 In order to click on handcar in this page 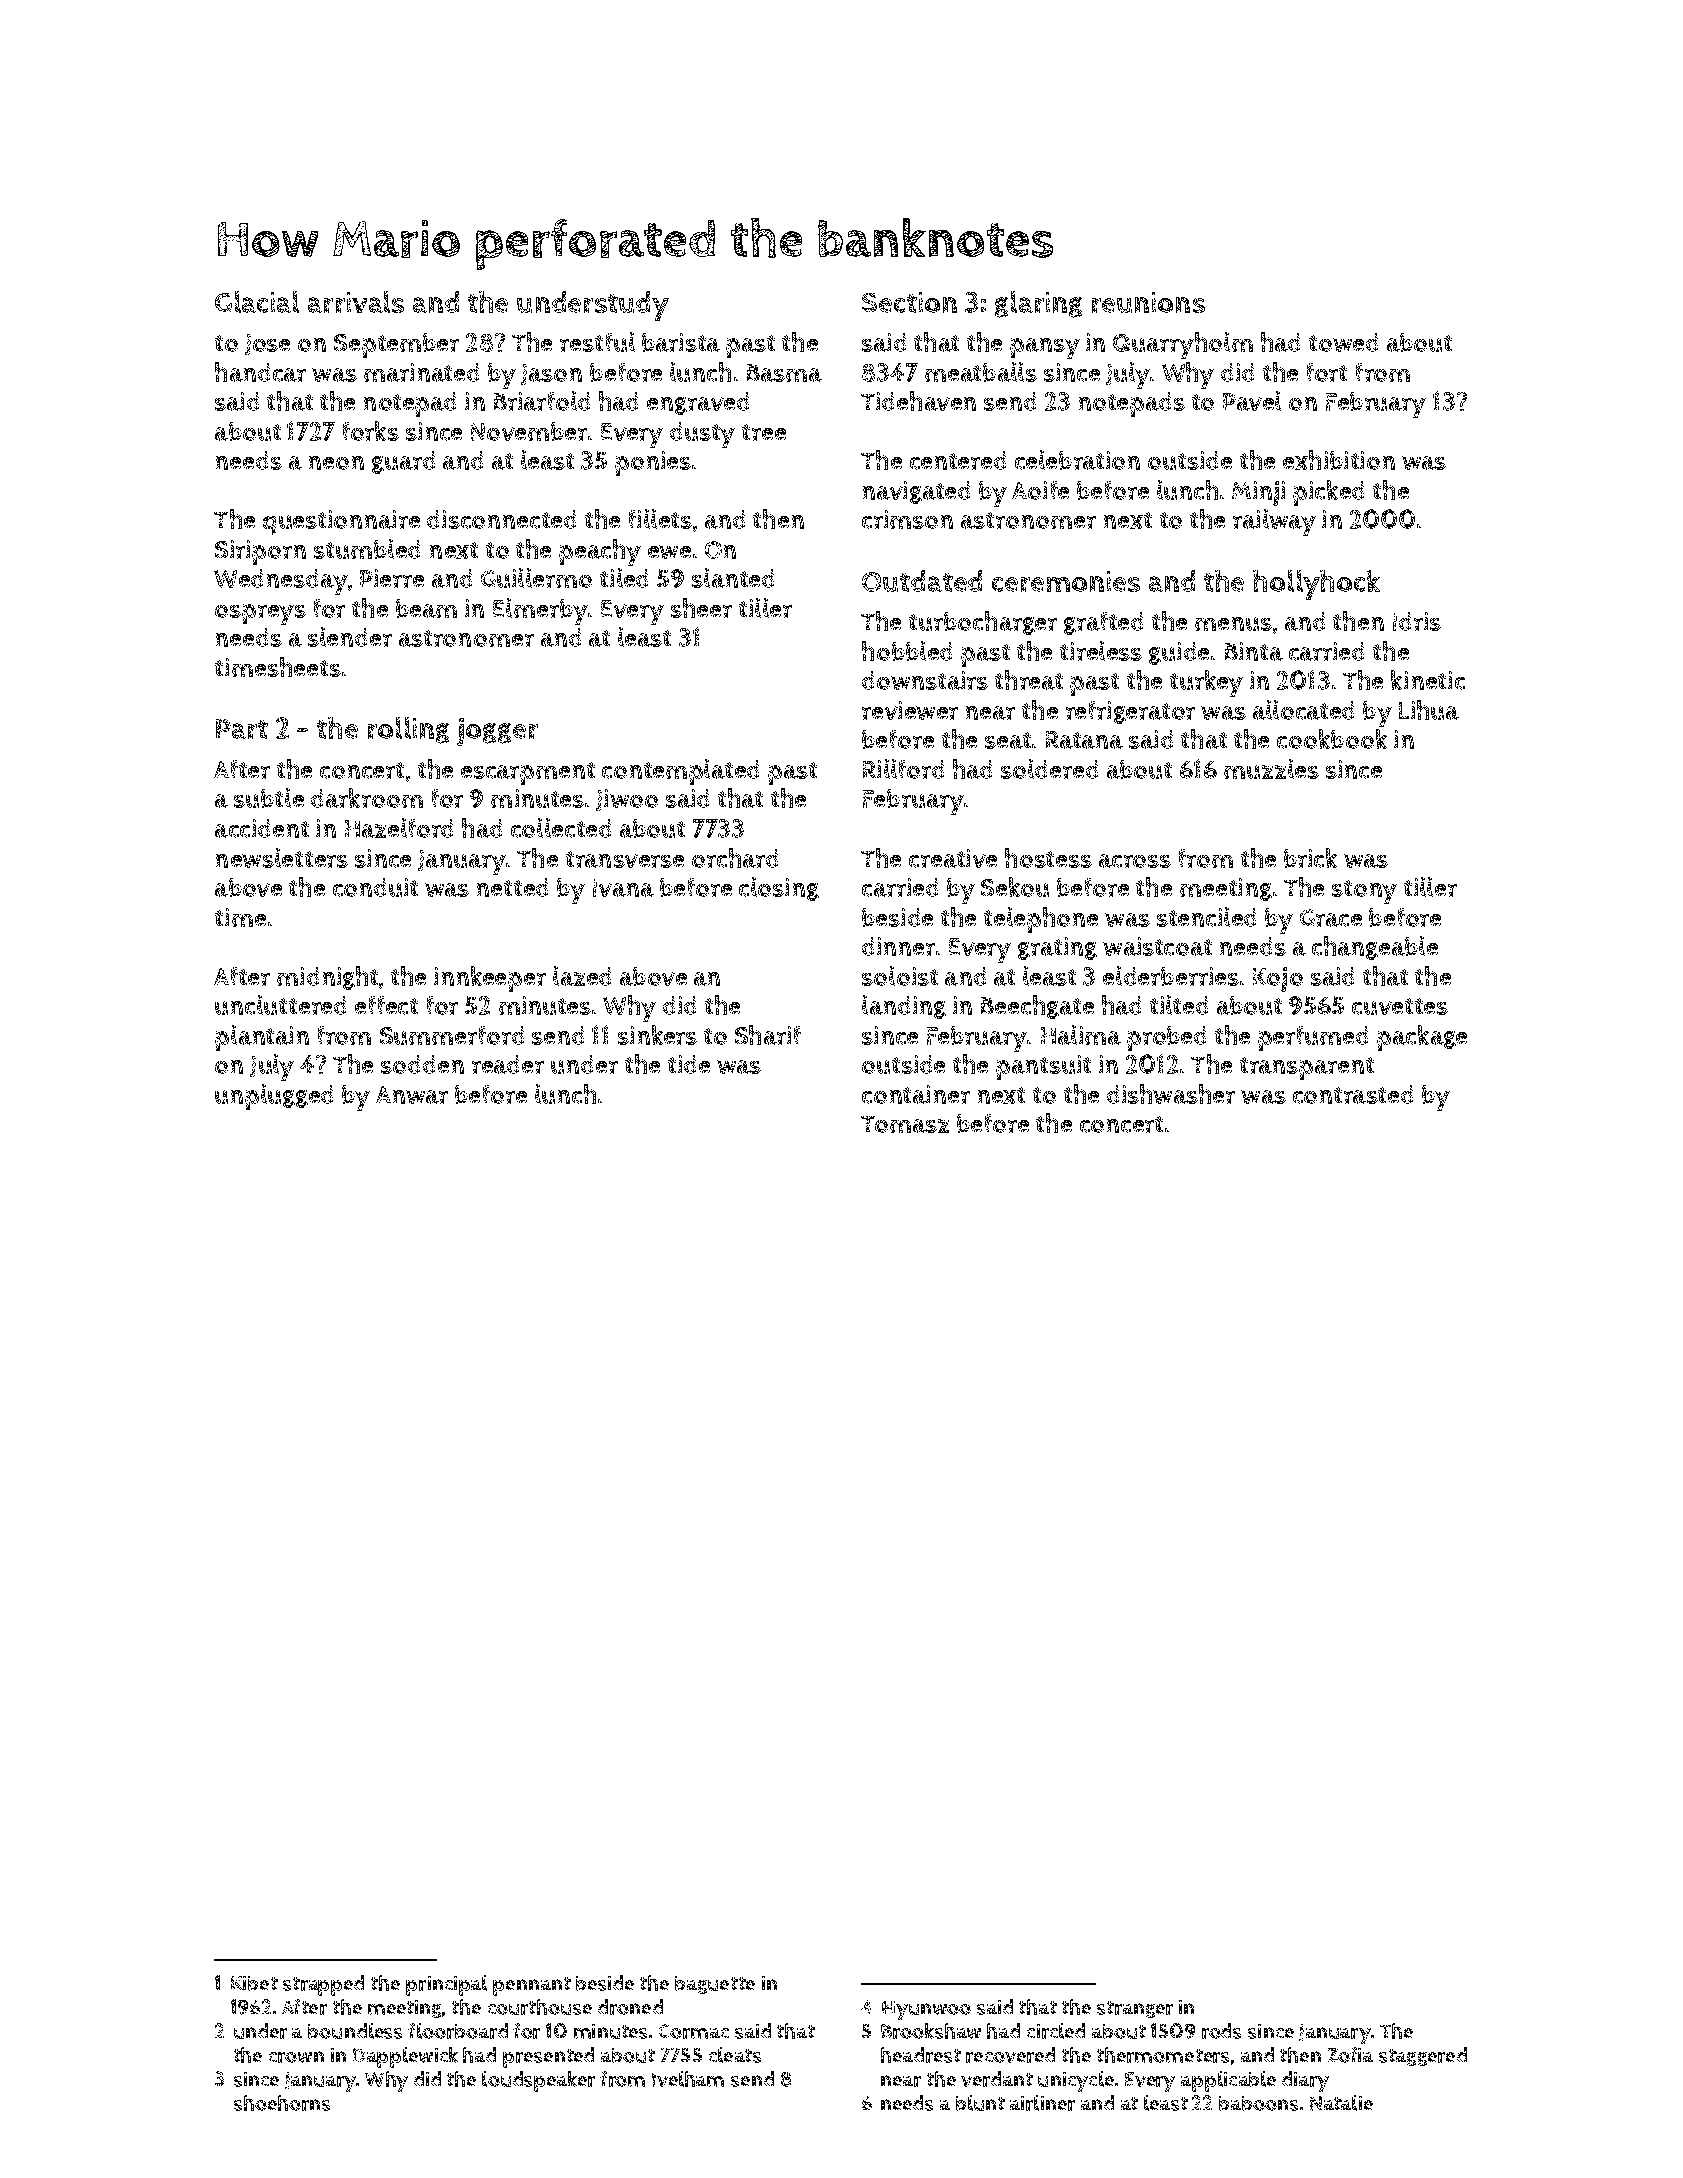, I will do `click(260, 372)`.
